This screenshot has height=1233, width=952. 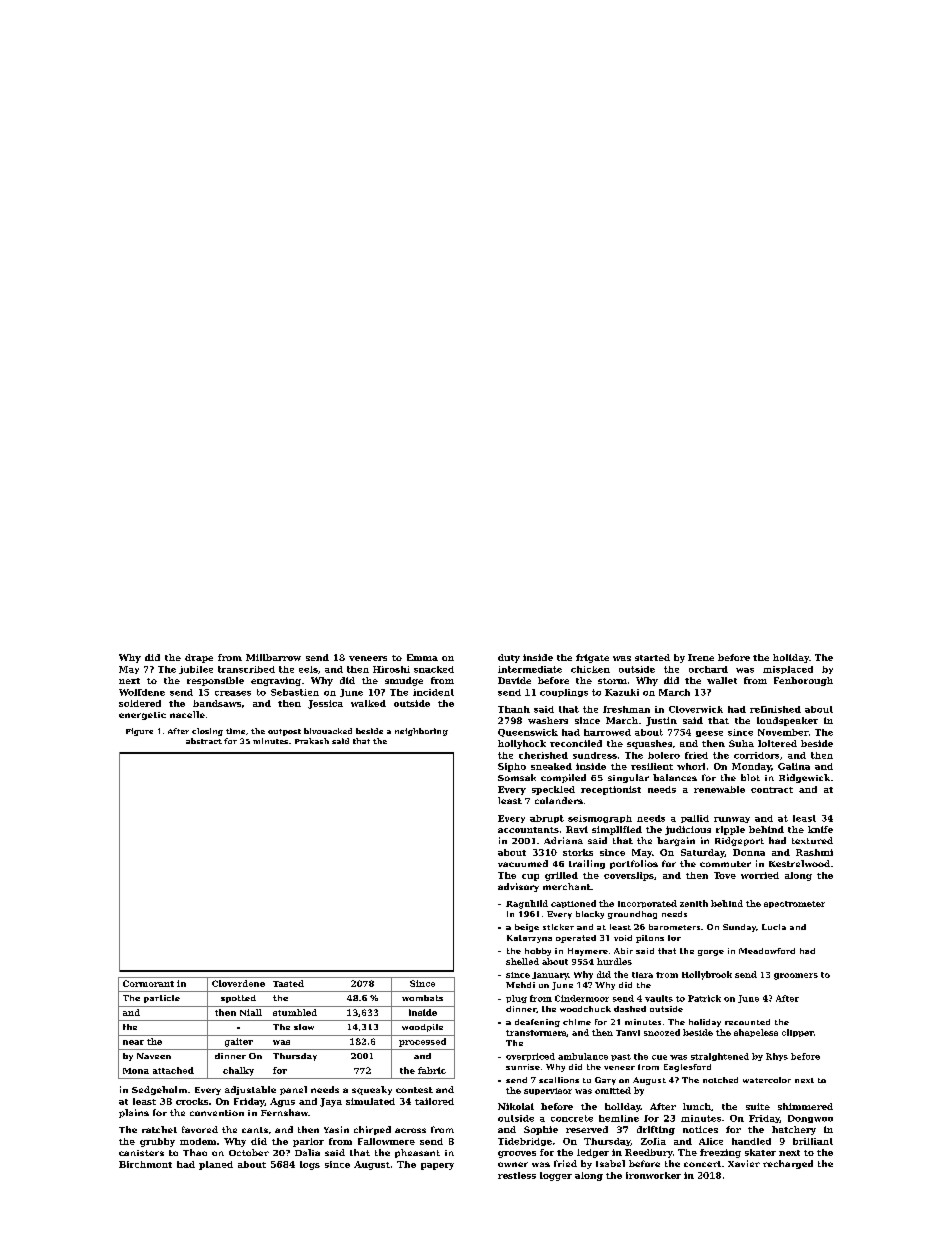 I want to click on Rashmi, so click(x=814, y=852).
